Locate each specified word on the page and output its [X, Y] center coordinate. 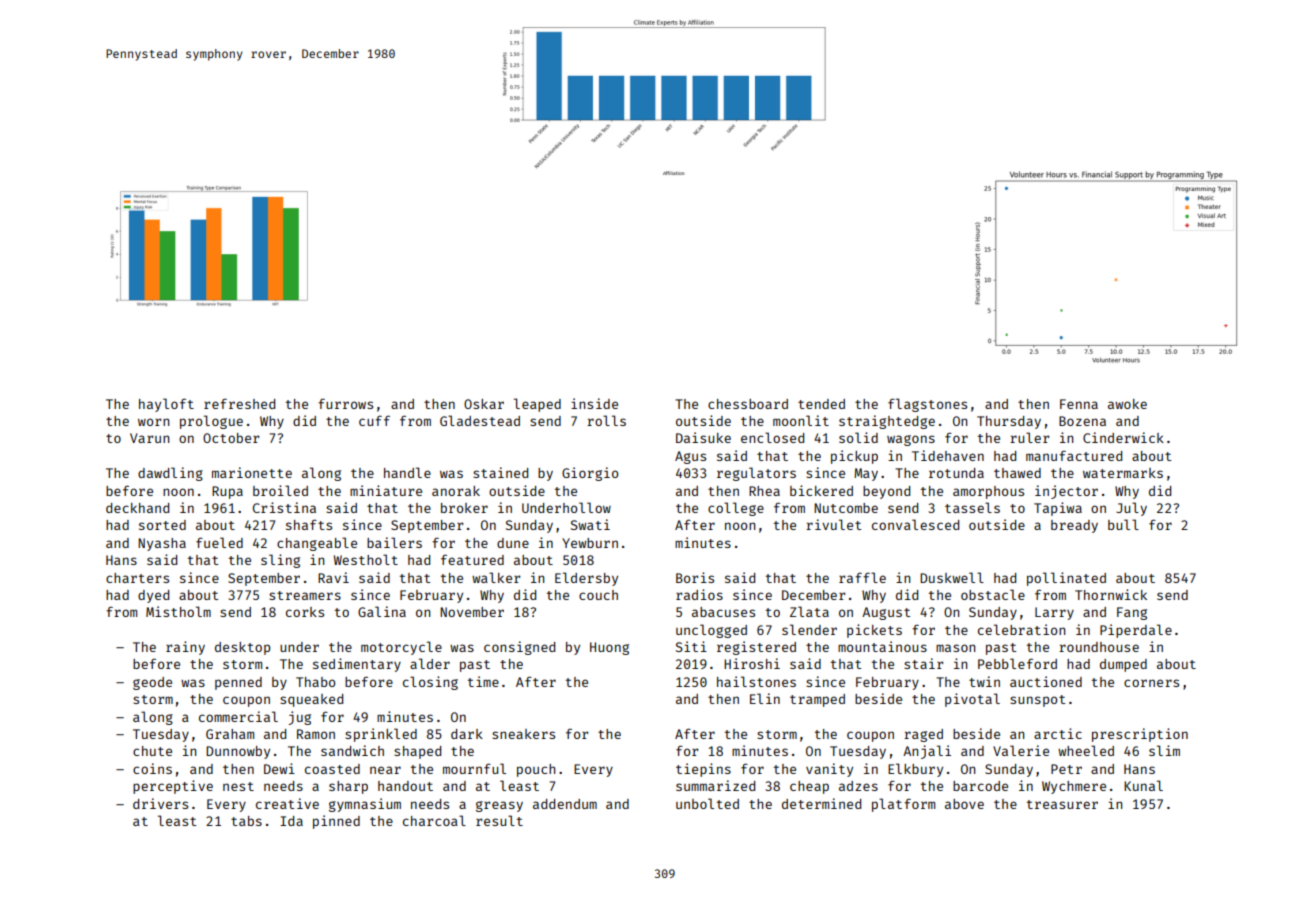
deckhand [137, 508]
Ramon [316, 734]
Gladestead [480, 420]
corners [1151, 683]
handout [405, 786]
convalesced [915, 524]
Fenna [1079, 404]
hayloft [166, 405]
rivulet [833, 524]
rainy [185, 648]
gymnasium [365, 805]
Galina [382, 611]
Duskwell [952, 577]
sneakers [523, 734]
